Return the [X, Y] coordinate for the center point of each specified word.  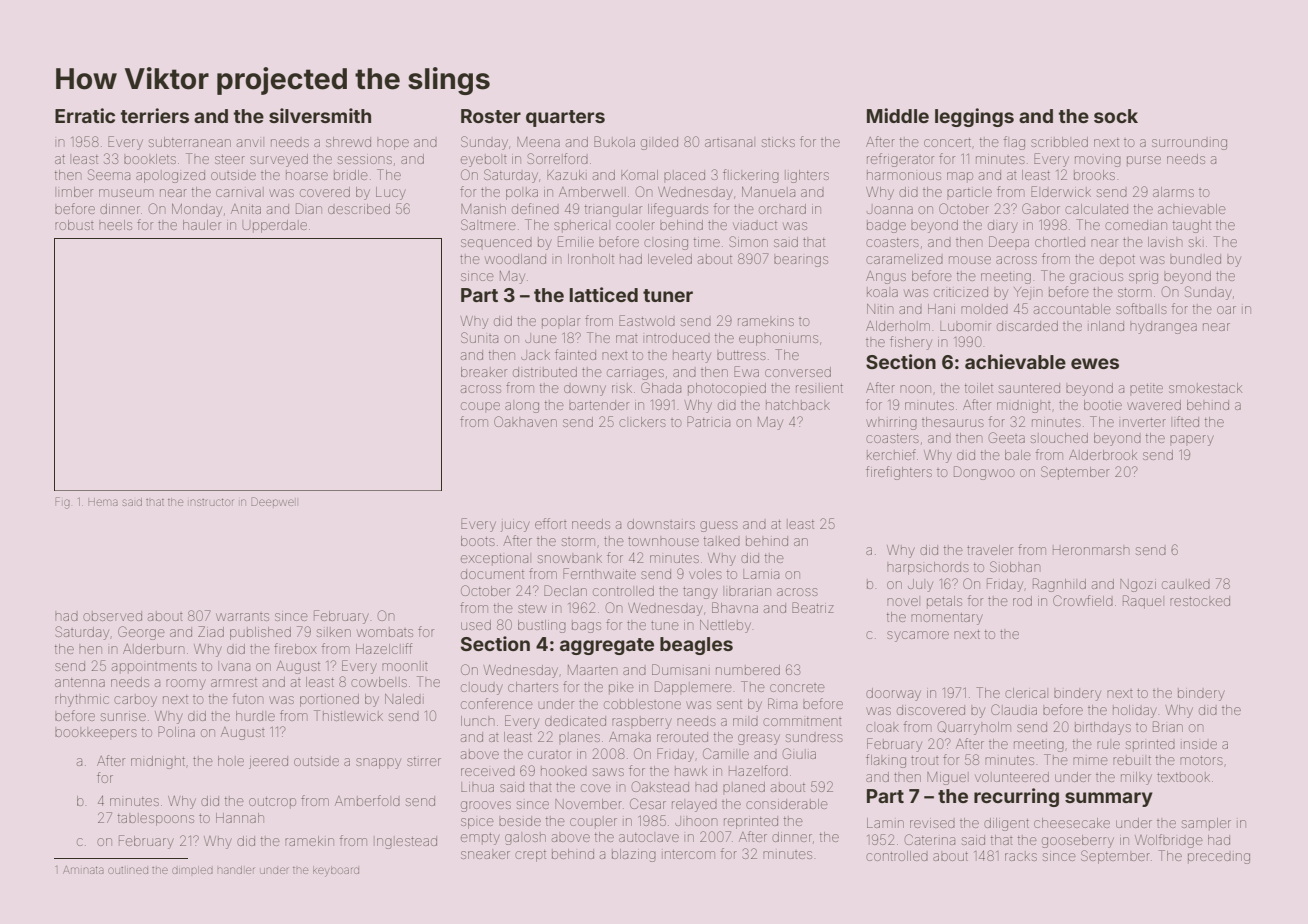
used [476, 625]
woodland [515, 259]
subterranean [190, 142]
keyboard [336, 871]
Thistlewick [348, 715]
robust [74, 225]
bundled [1195, 259]
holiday [1135, 711]
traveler [990, 550]
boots [478, 541]
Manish [483, 209]
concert [947, 142]
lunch [477, 721]
